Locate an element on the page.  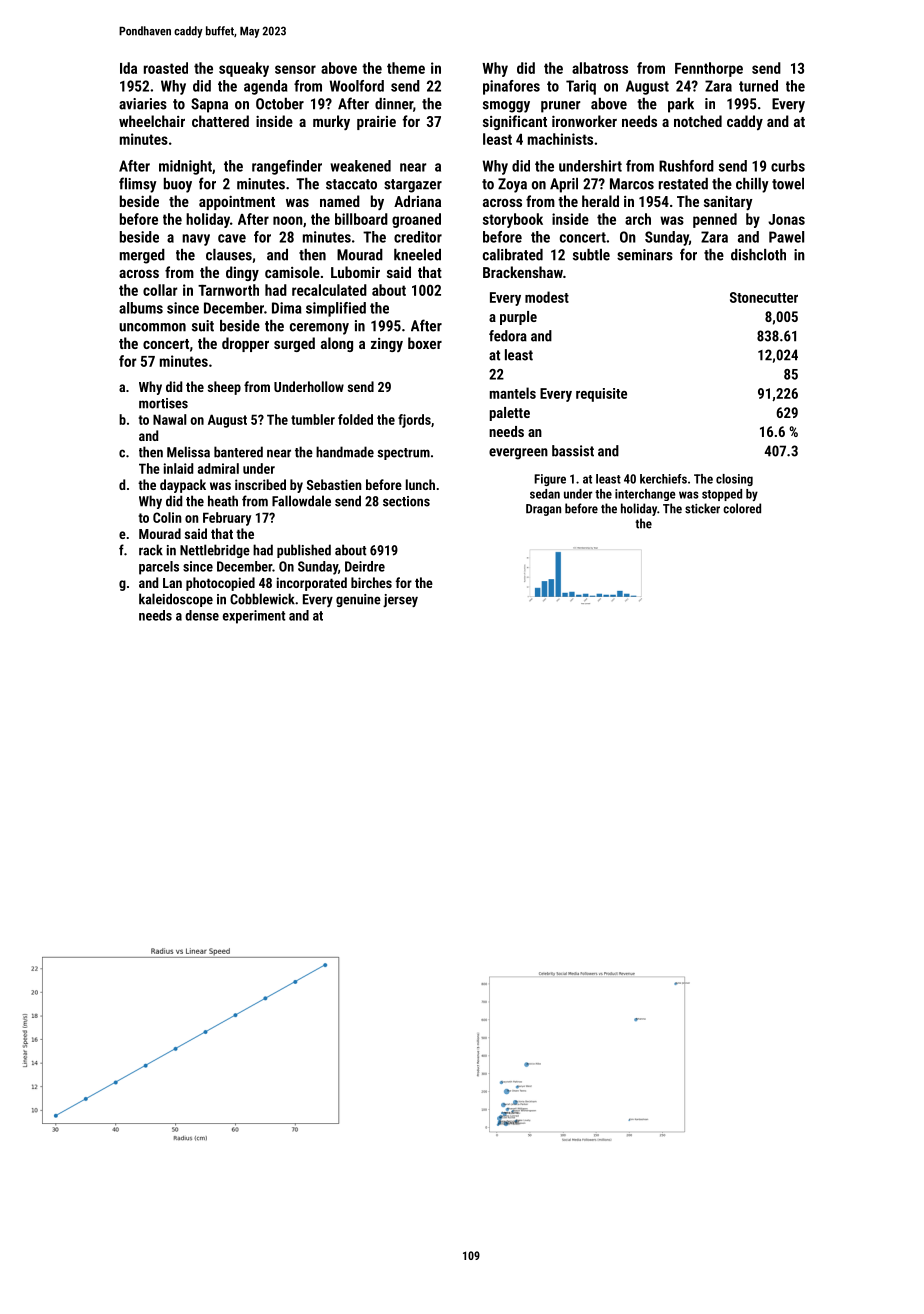
suit is located at coordinates (203, 326).
